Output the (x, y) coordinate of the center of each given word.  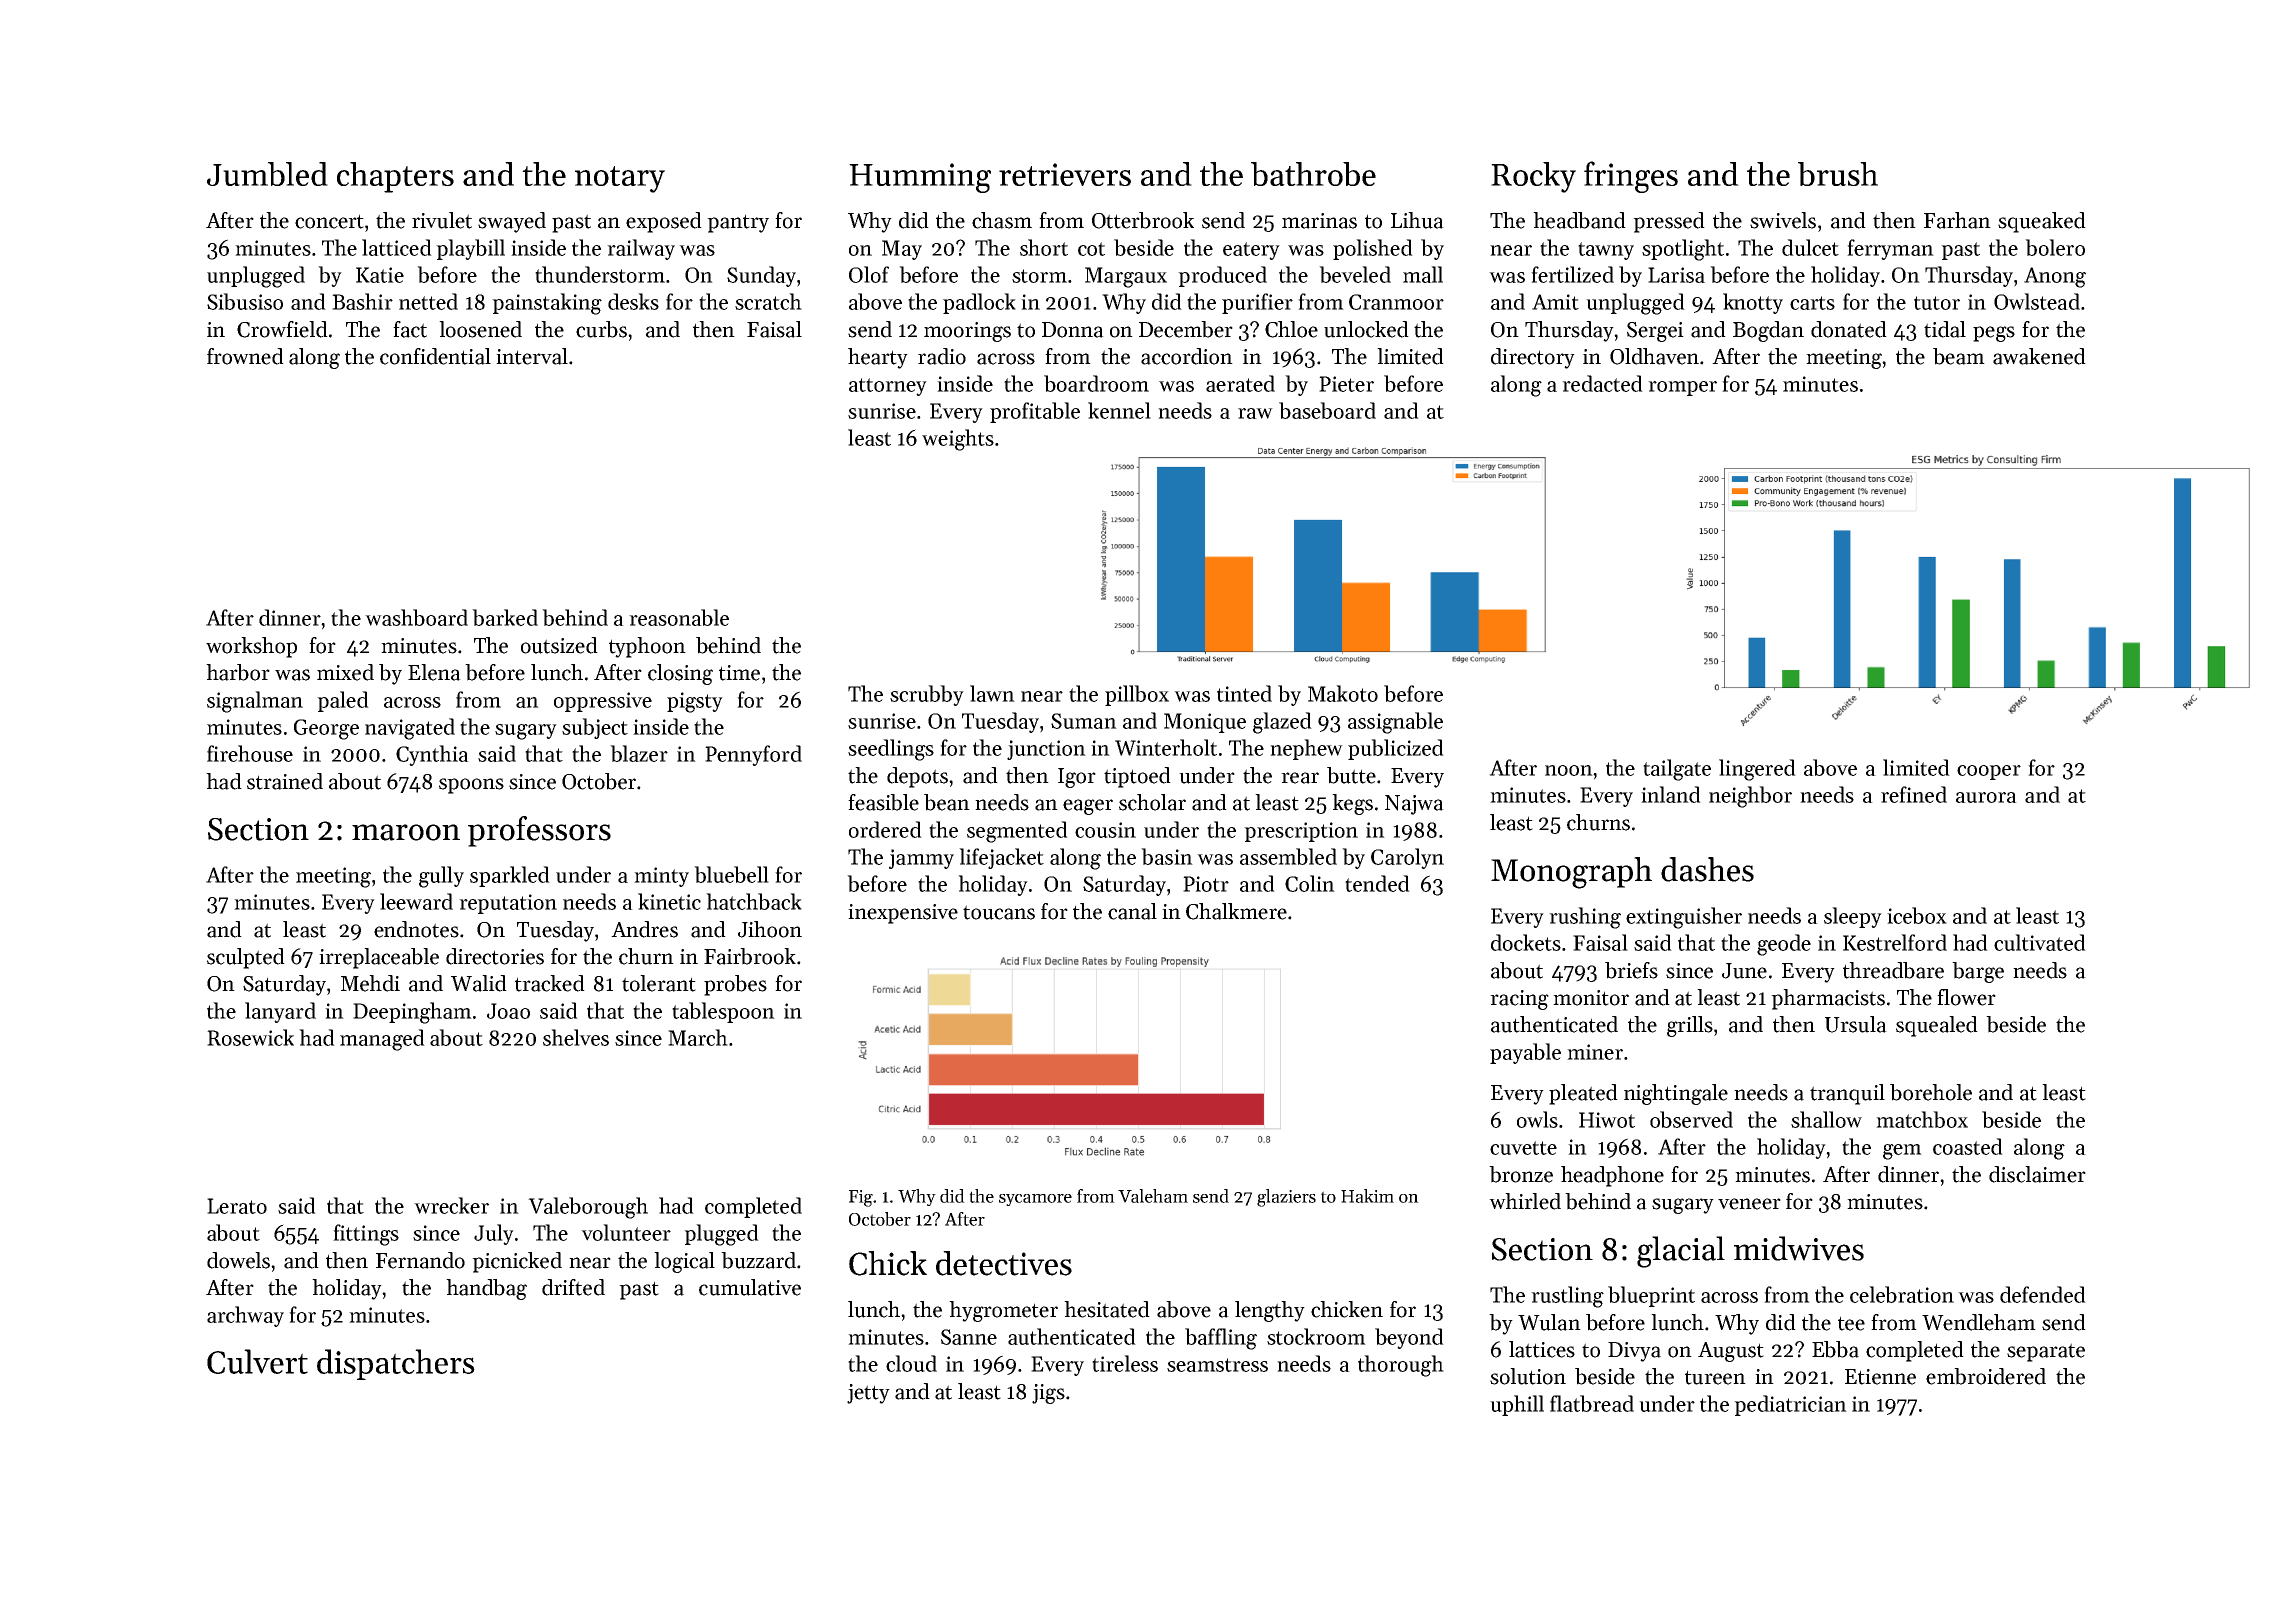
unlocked (1366, 329)
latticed (397, 247)
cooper (1989, 772)
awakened (2039, 356)
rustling (1567, 1297)
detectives (1004, 1263)
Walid (479, 983)
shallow (1826, 1119)
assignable (1395, 723)
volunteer (626, 1232)
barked (505, 617)
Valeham (1153, 1196)
